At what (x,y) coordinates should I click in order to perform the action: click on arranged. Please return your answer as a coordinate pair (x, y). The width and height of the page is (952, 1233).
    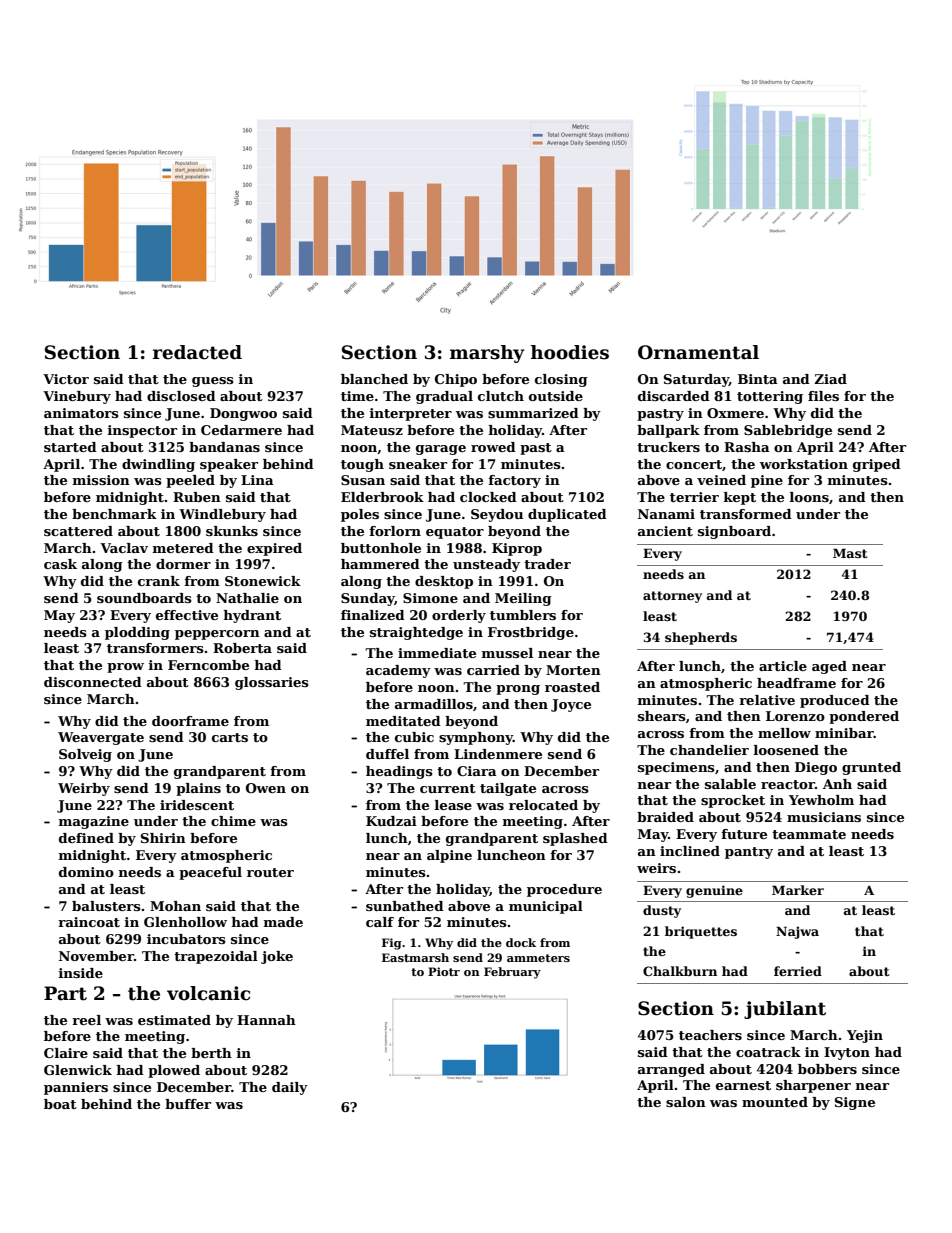
    Looking at the image, I should click on (671, 1070).
